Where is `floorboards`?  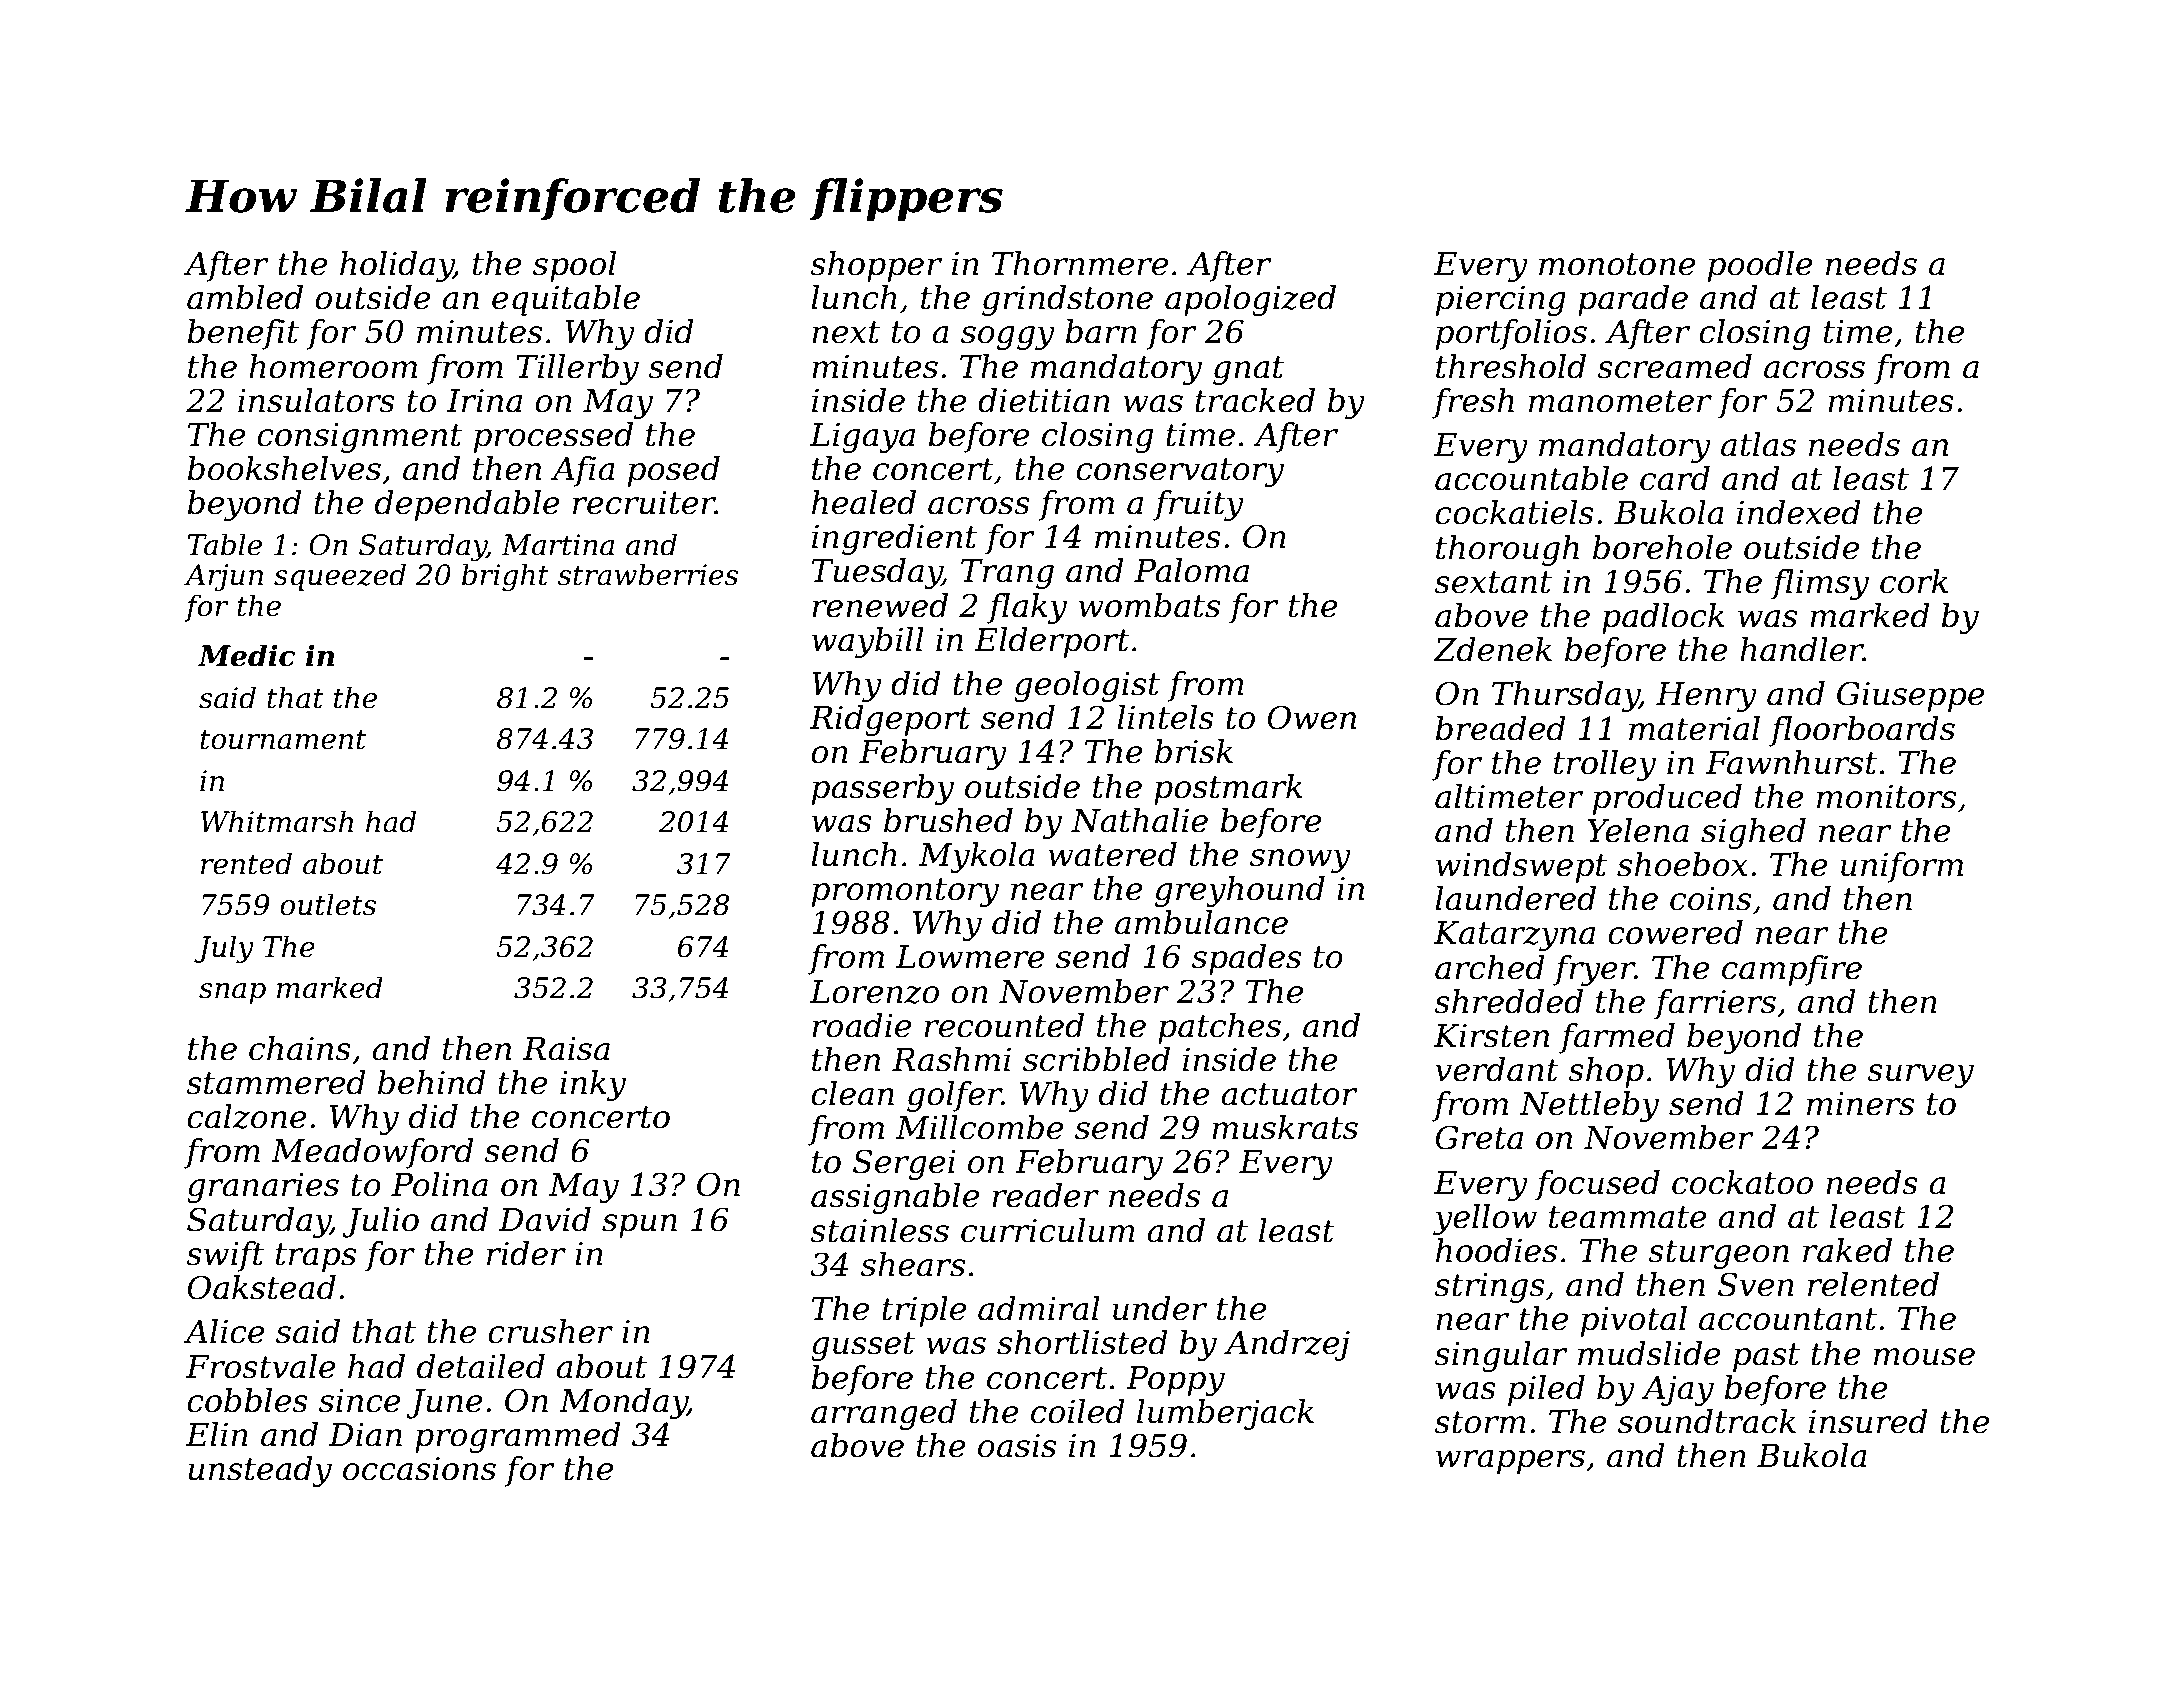
floorboards is located at coordinates (1862, 731).
